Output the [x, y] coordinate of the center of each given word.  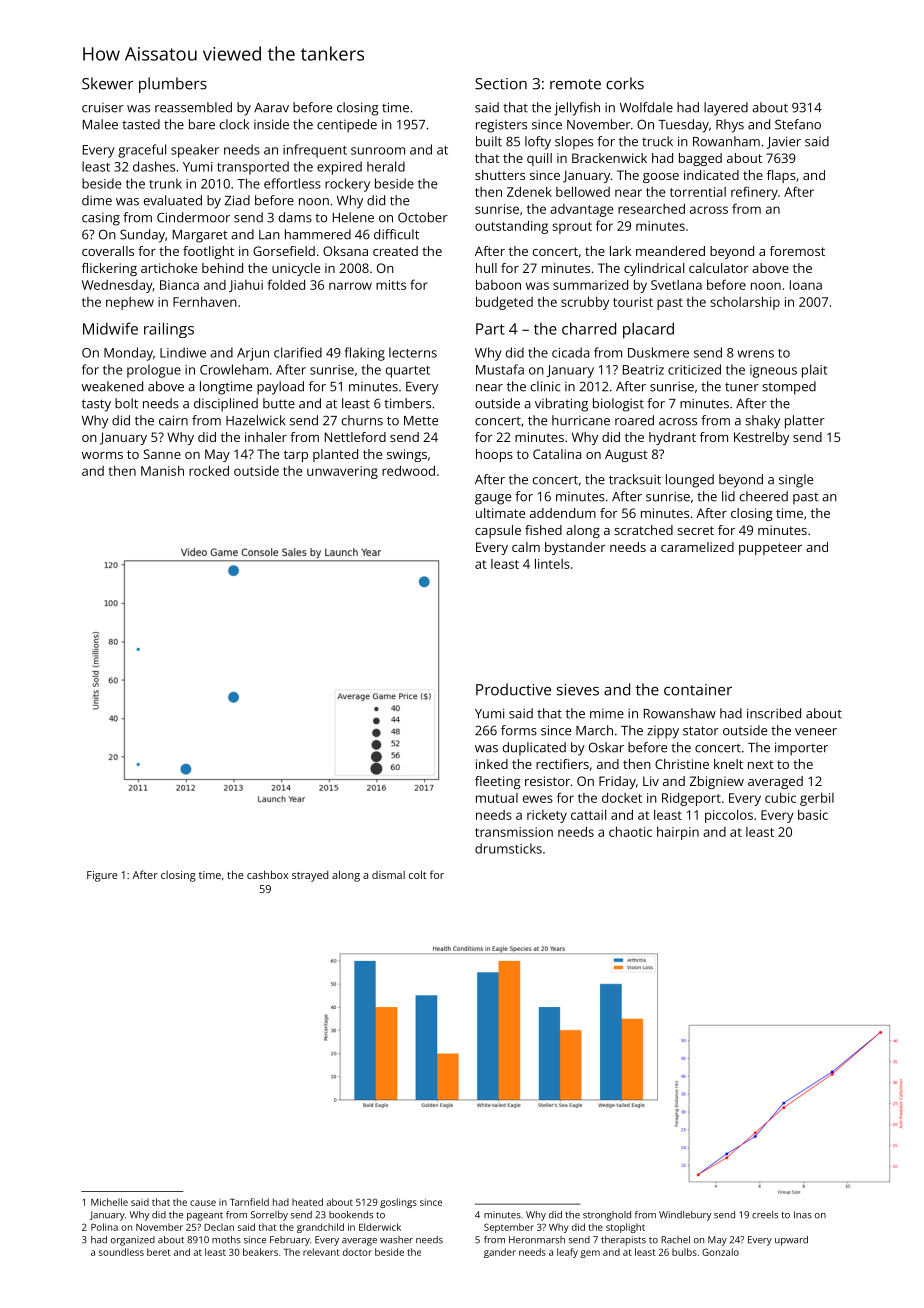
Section [501, 84]
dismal [388, 875]
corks [625, 83]
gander [500, 1253]
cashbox [267, 874]
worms [102, 455]
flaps [781, 176]
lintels [552, 563]
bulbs [684, 1252]
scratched [643, 530]
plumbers [173, 85]
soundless [121, 1252]
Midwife [110, 328]
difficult [396, 234]
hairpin [678, 833]
